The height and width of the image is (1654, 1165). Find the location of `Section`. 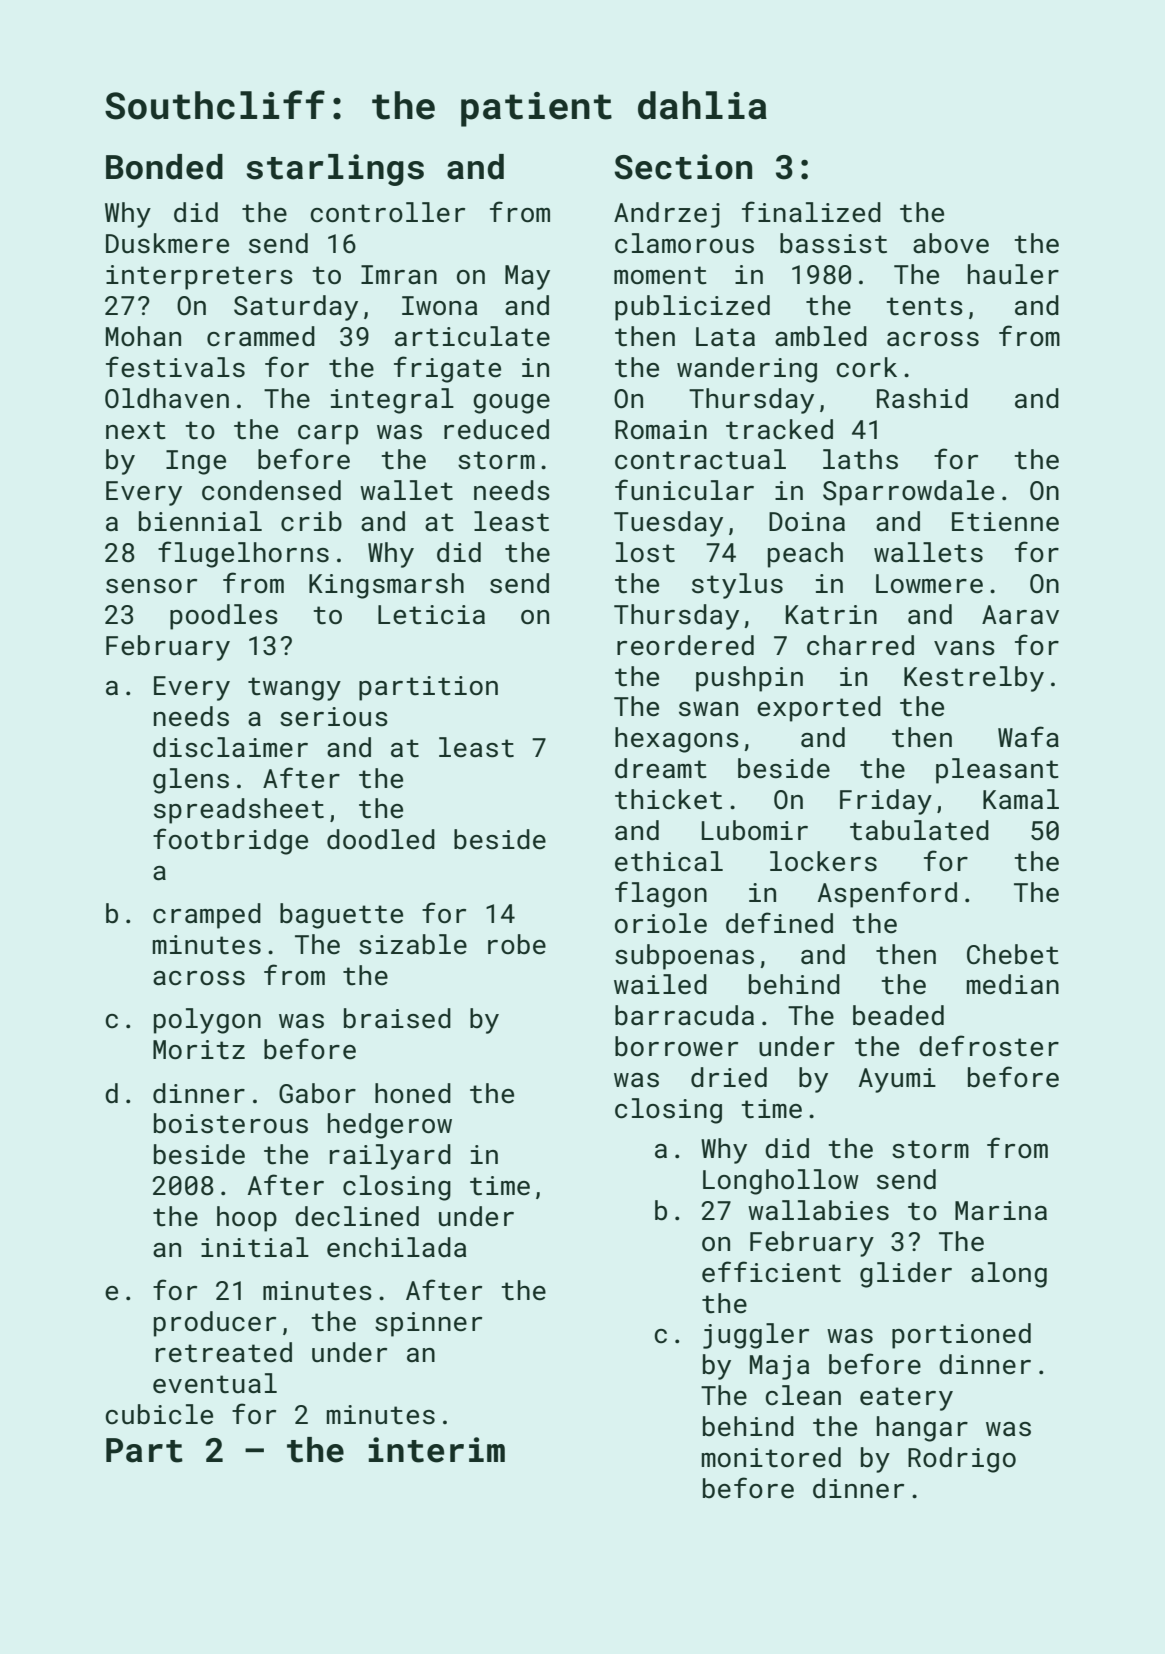

Section is located at coordinates (683, 167).
